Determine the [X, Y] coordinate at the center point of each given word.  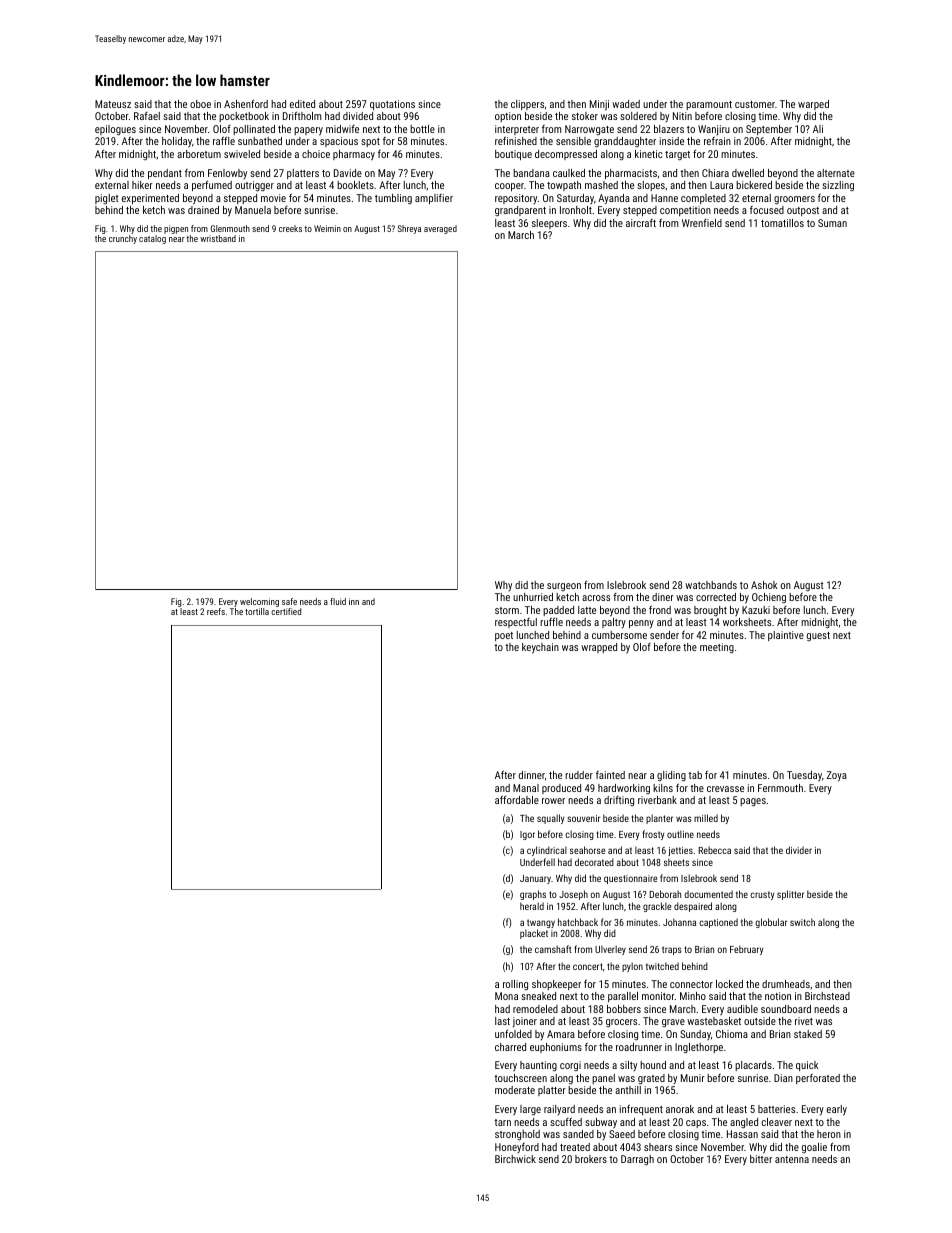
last [502, 1021]
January [535, 879]
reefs [216, 611]
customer [755, 104]
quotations [392, 105]
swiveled [242, 154]
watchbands [711, 585]
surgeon [564, 587]
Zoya [837, 776]
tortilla [257, 611]
